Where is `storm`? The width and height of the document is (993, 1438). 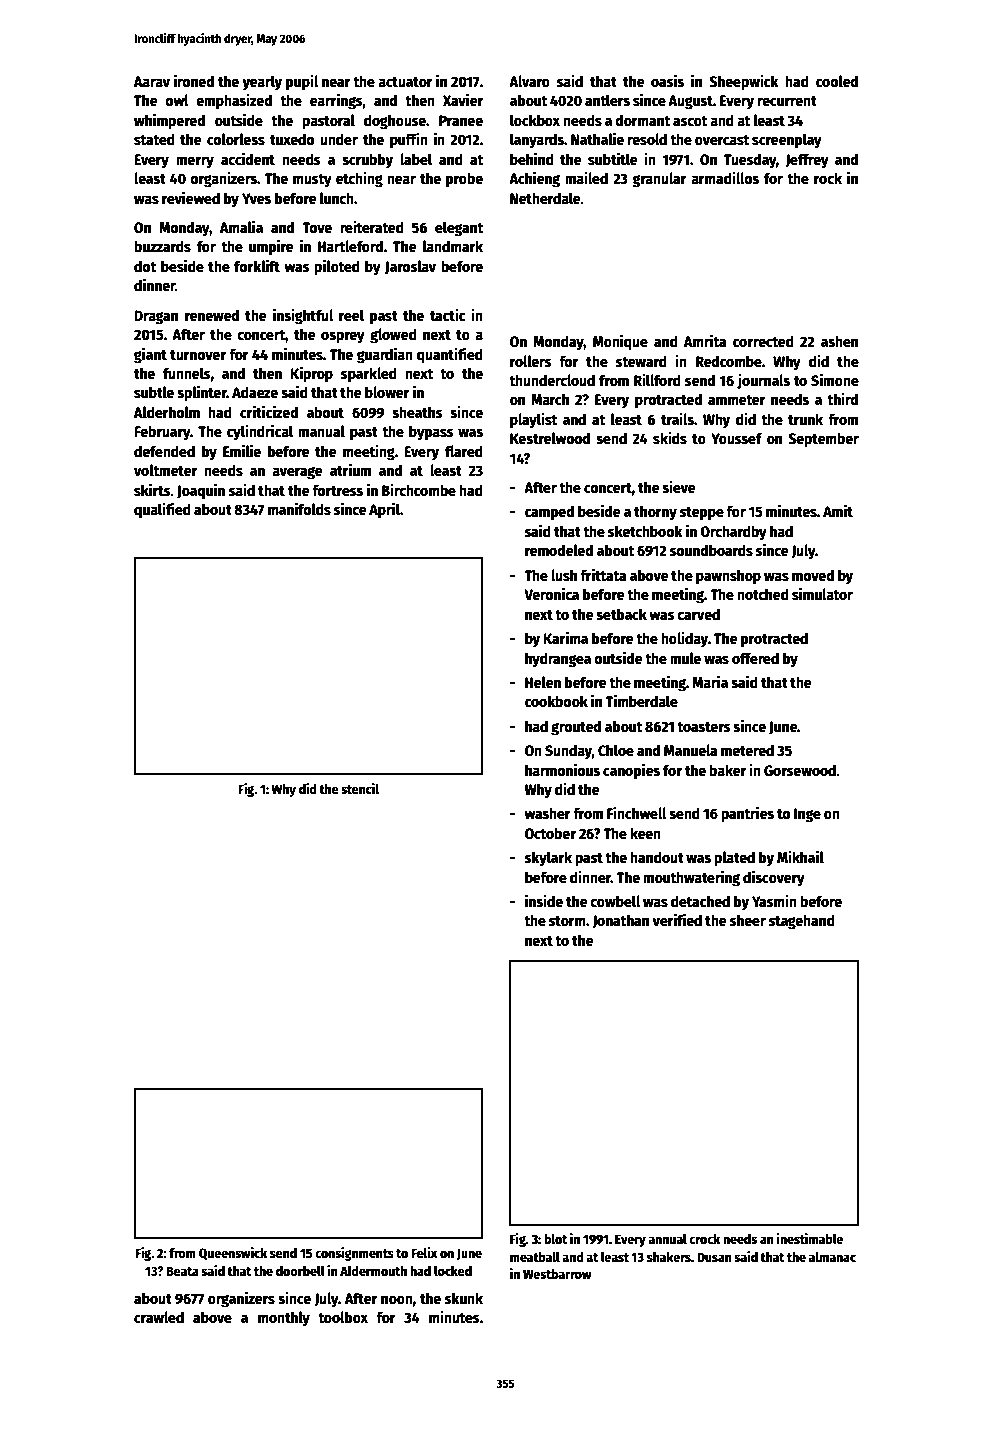
storm is located at coordinates (567, 921).
